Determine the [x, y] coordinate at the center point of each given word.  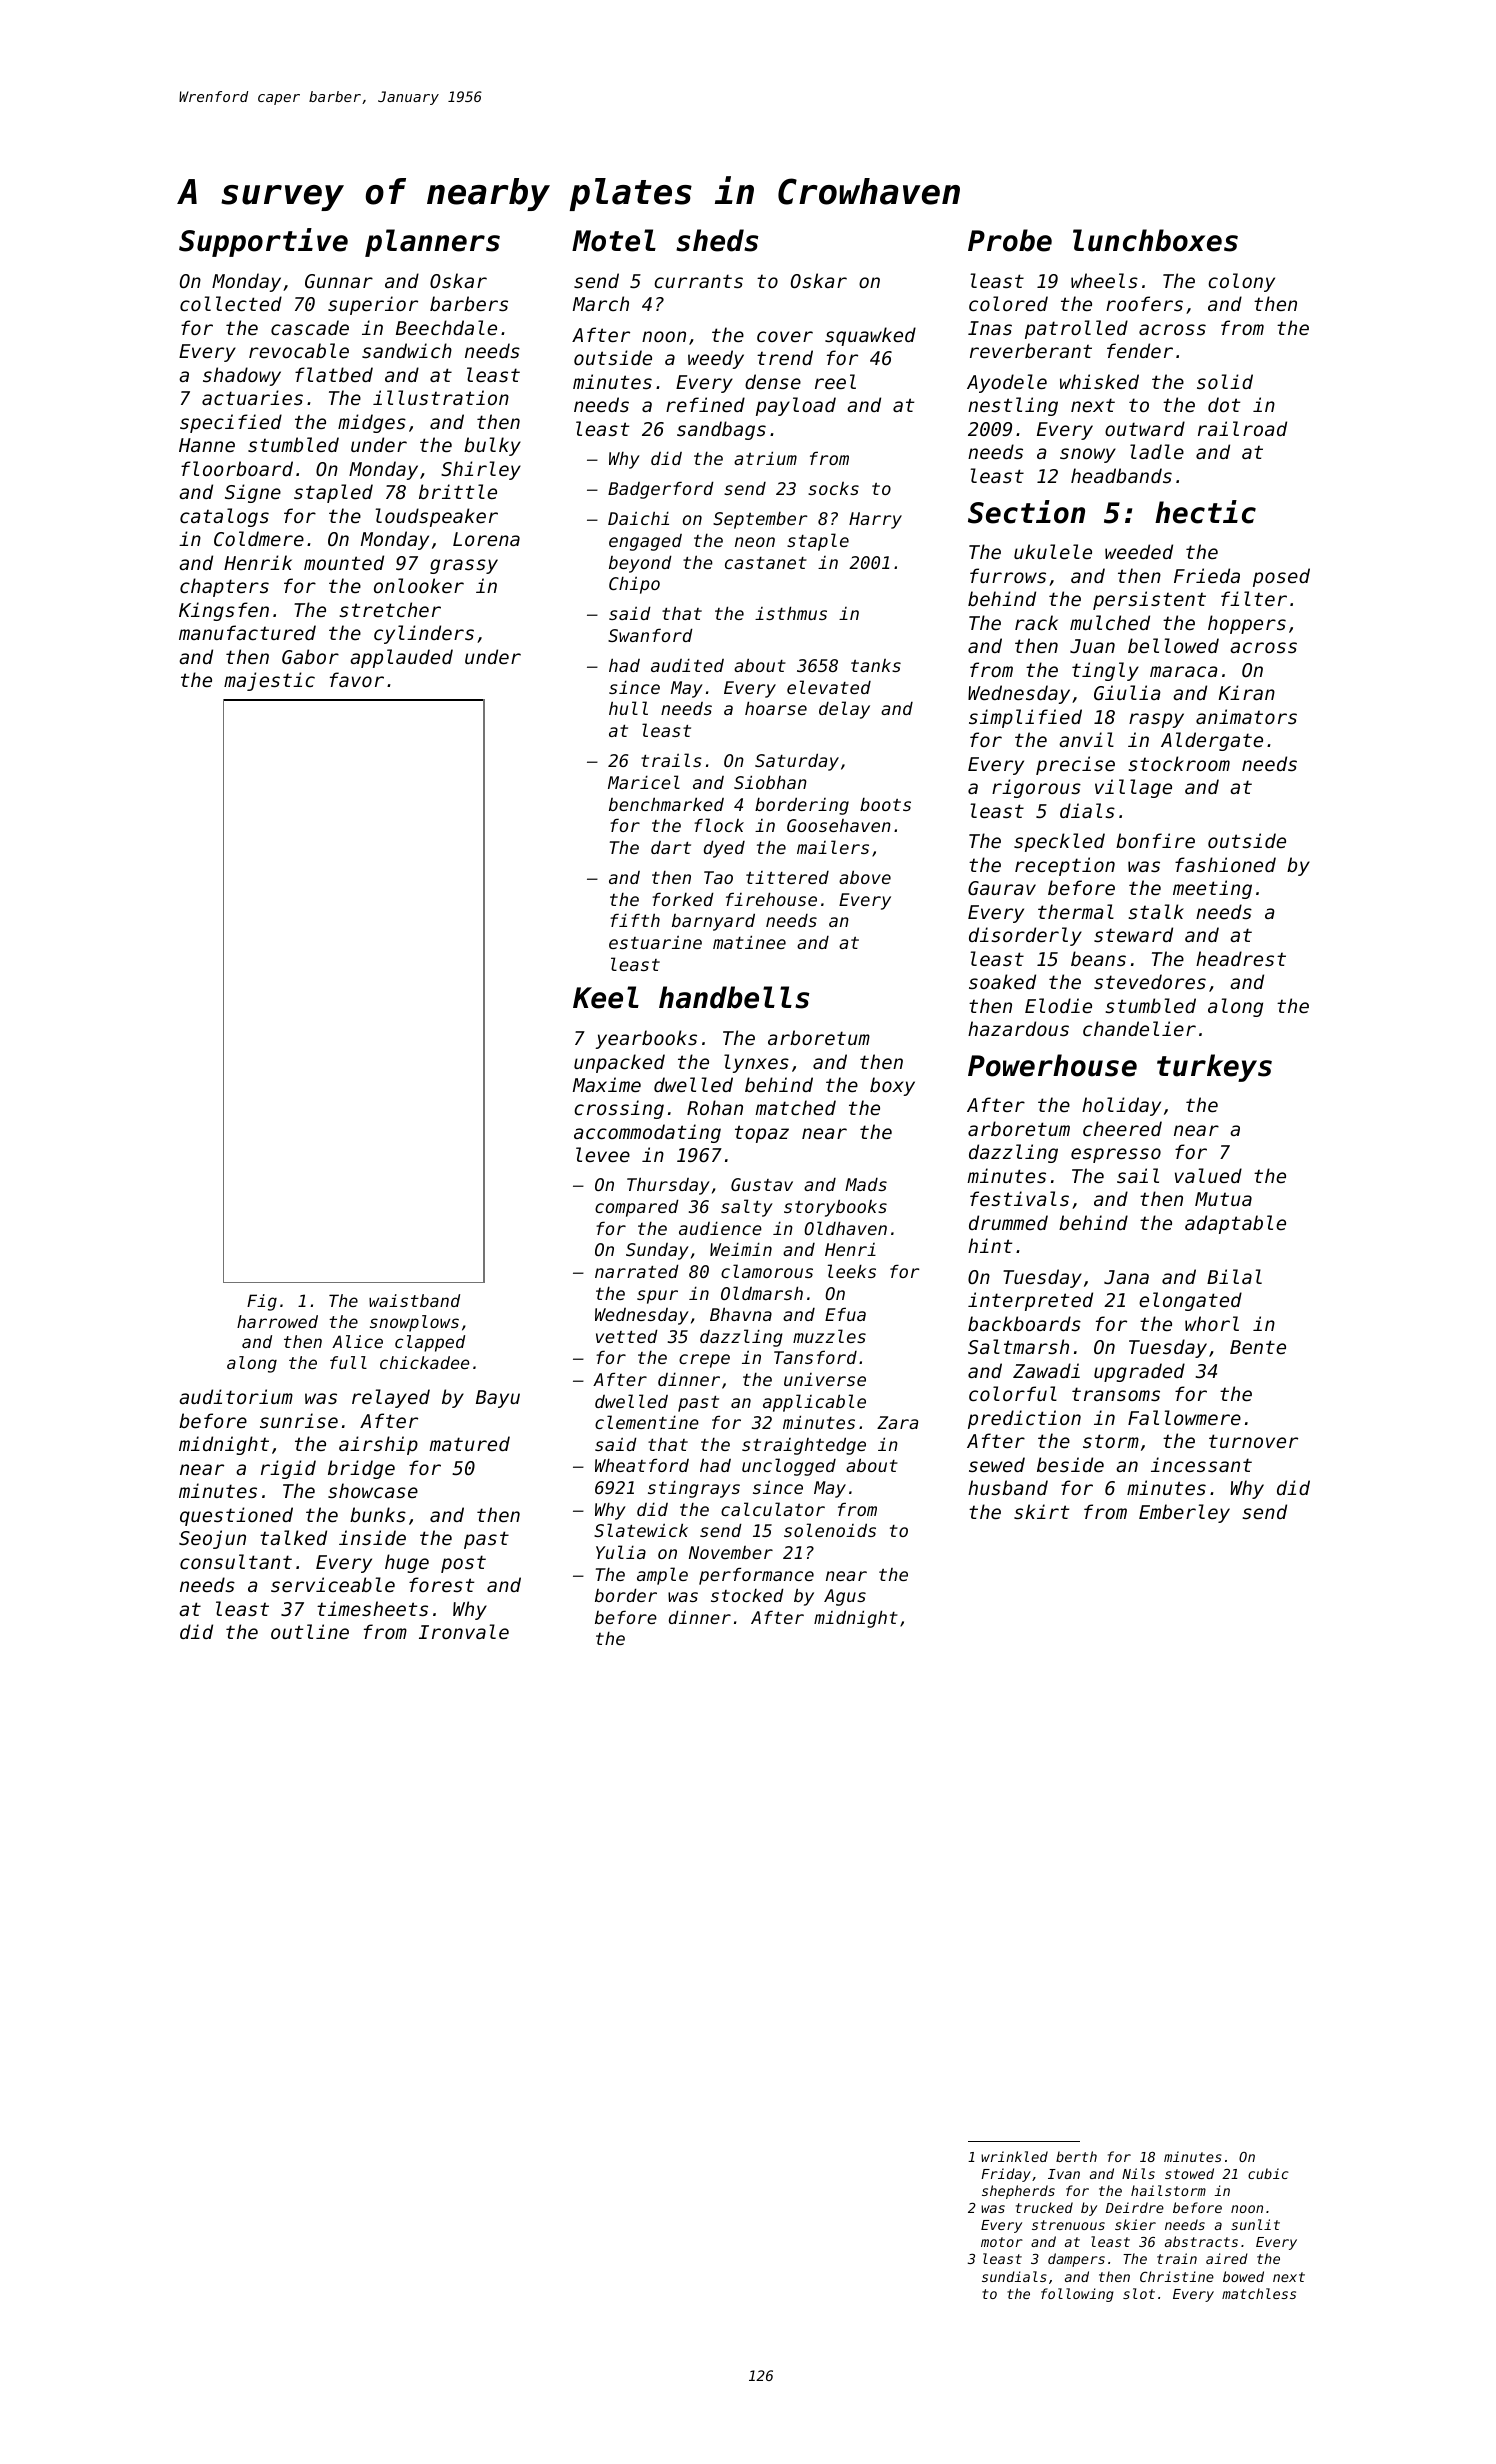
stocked [747, 1595]
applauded [401, 658]
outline [310, 1631]
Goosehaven [839, 825]
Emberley [1184, 1513]
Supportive [263, 242]
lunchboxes [1155, 240]
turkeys [1214, 1068]
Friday [1006, 2175]
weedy [716, 359]
